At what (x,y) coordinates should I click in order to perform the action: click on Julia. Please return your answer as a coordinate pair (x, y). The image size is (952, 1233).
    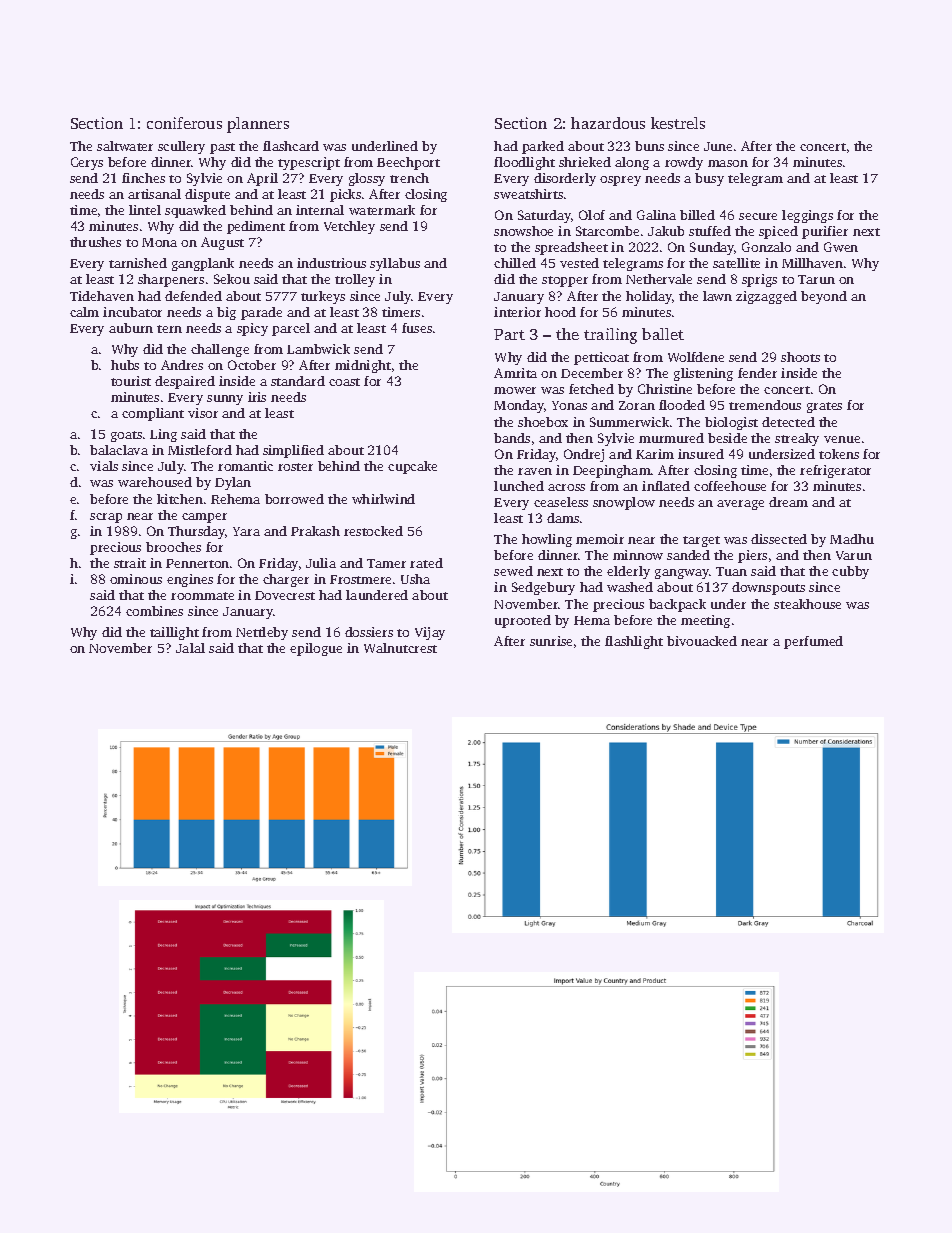
    Looking at the image, I should click on (321, 563).
